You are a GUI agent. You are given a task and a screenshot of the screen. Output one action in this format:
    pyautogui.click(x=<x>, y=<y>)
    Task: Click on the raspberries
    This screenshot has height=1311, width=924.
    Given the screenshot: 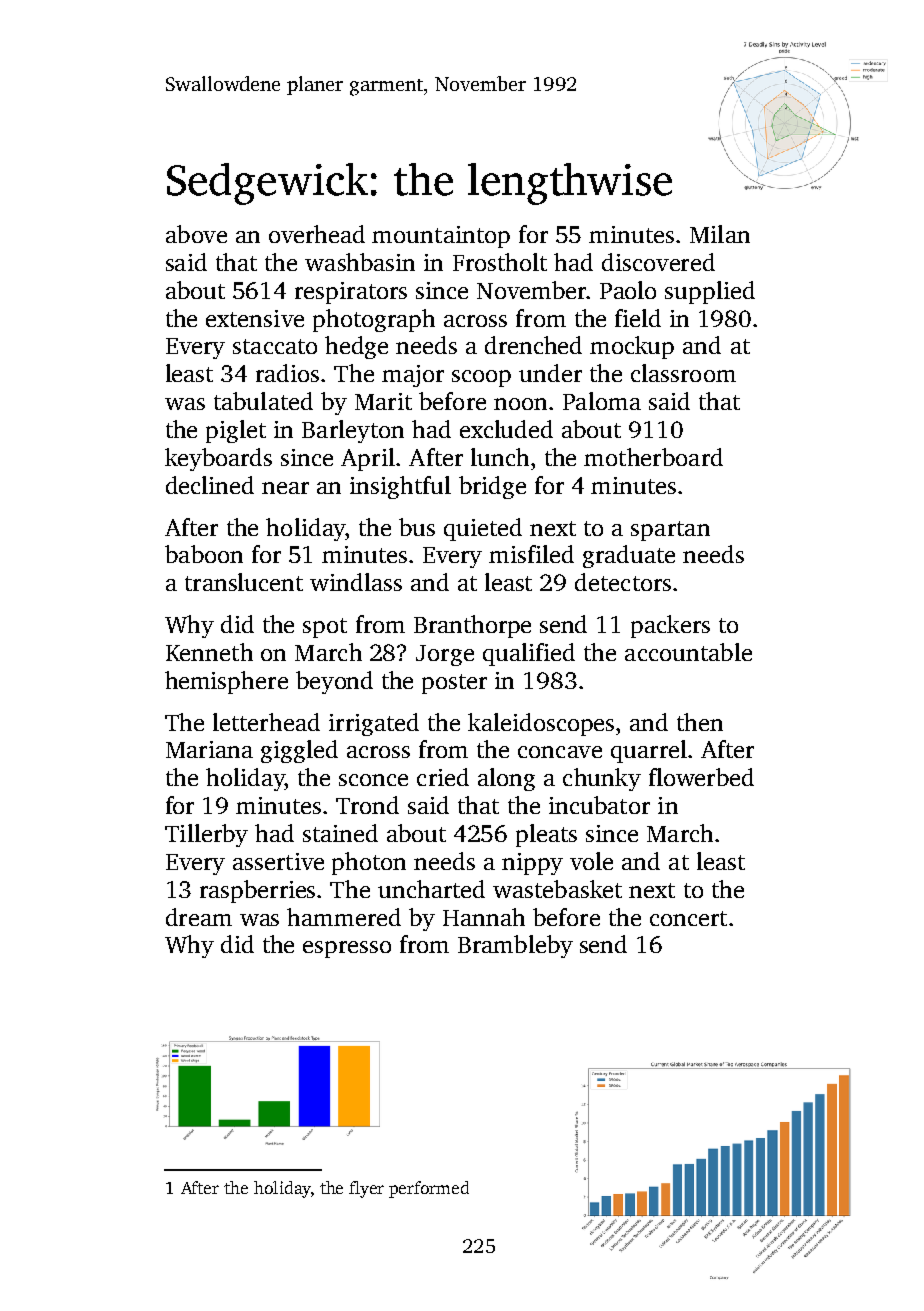 What is the action you would take?
    pyautogui.click(x=257, y=891)
